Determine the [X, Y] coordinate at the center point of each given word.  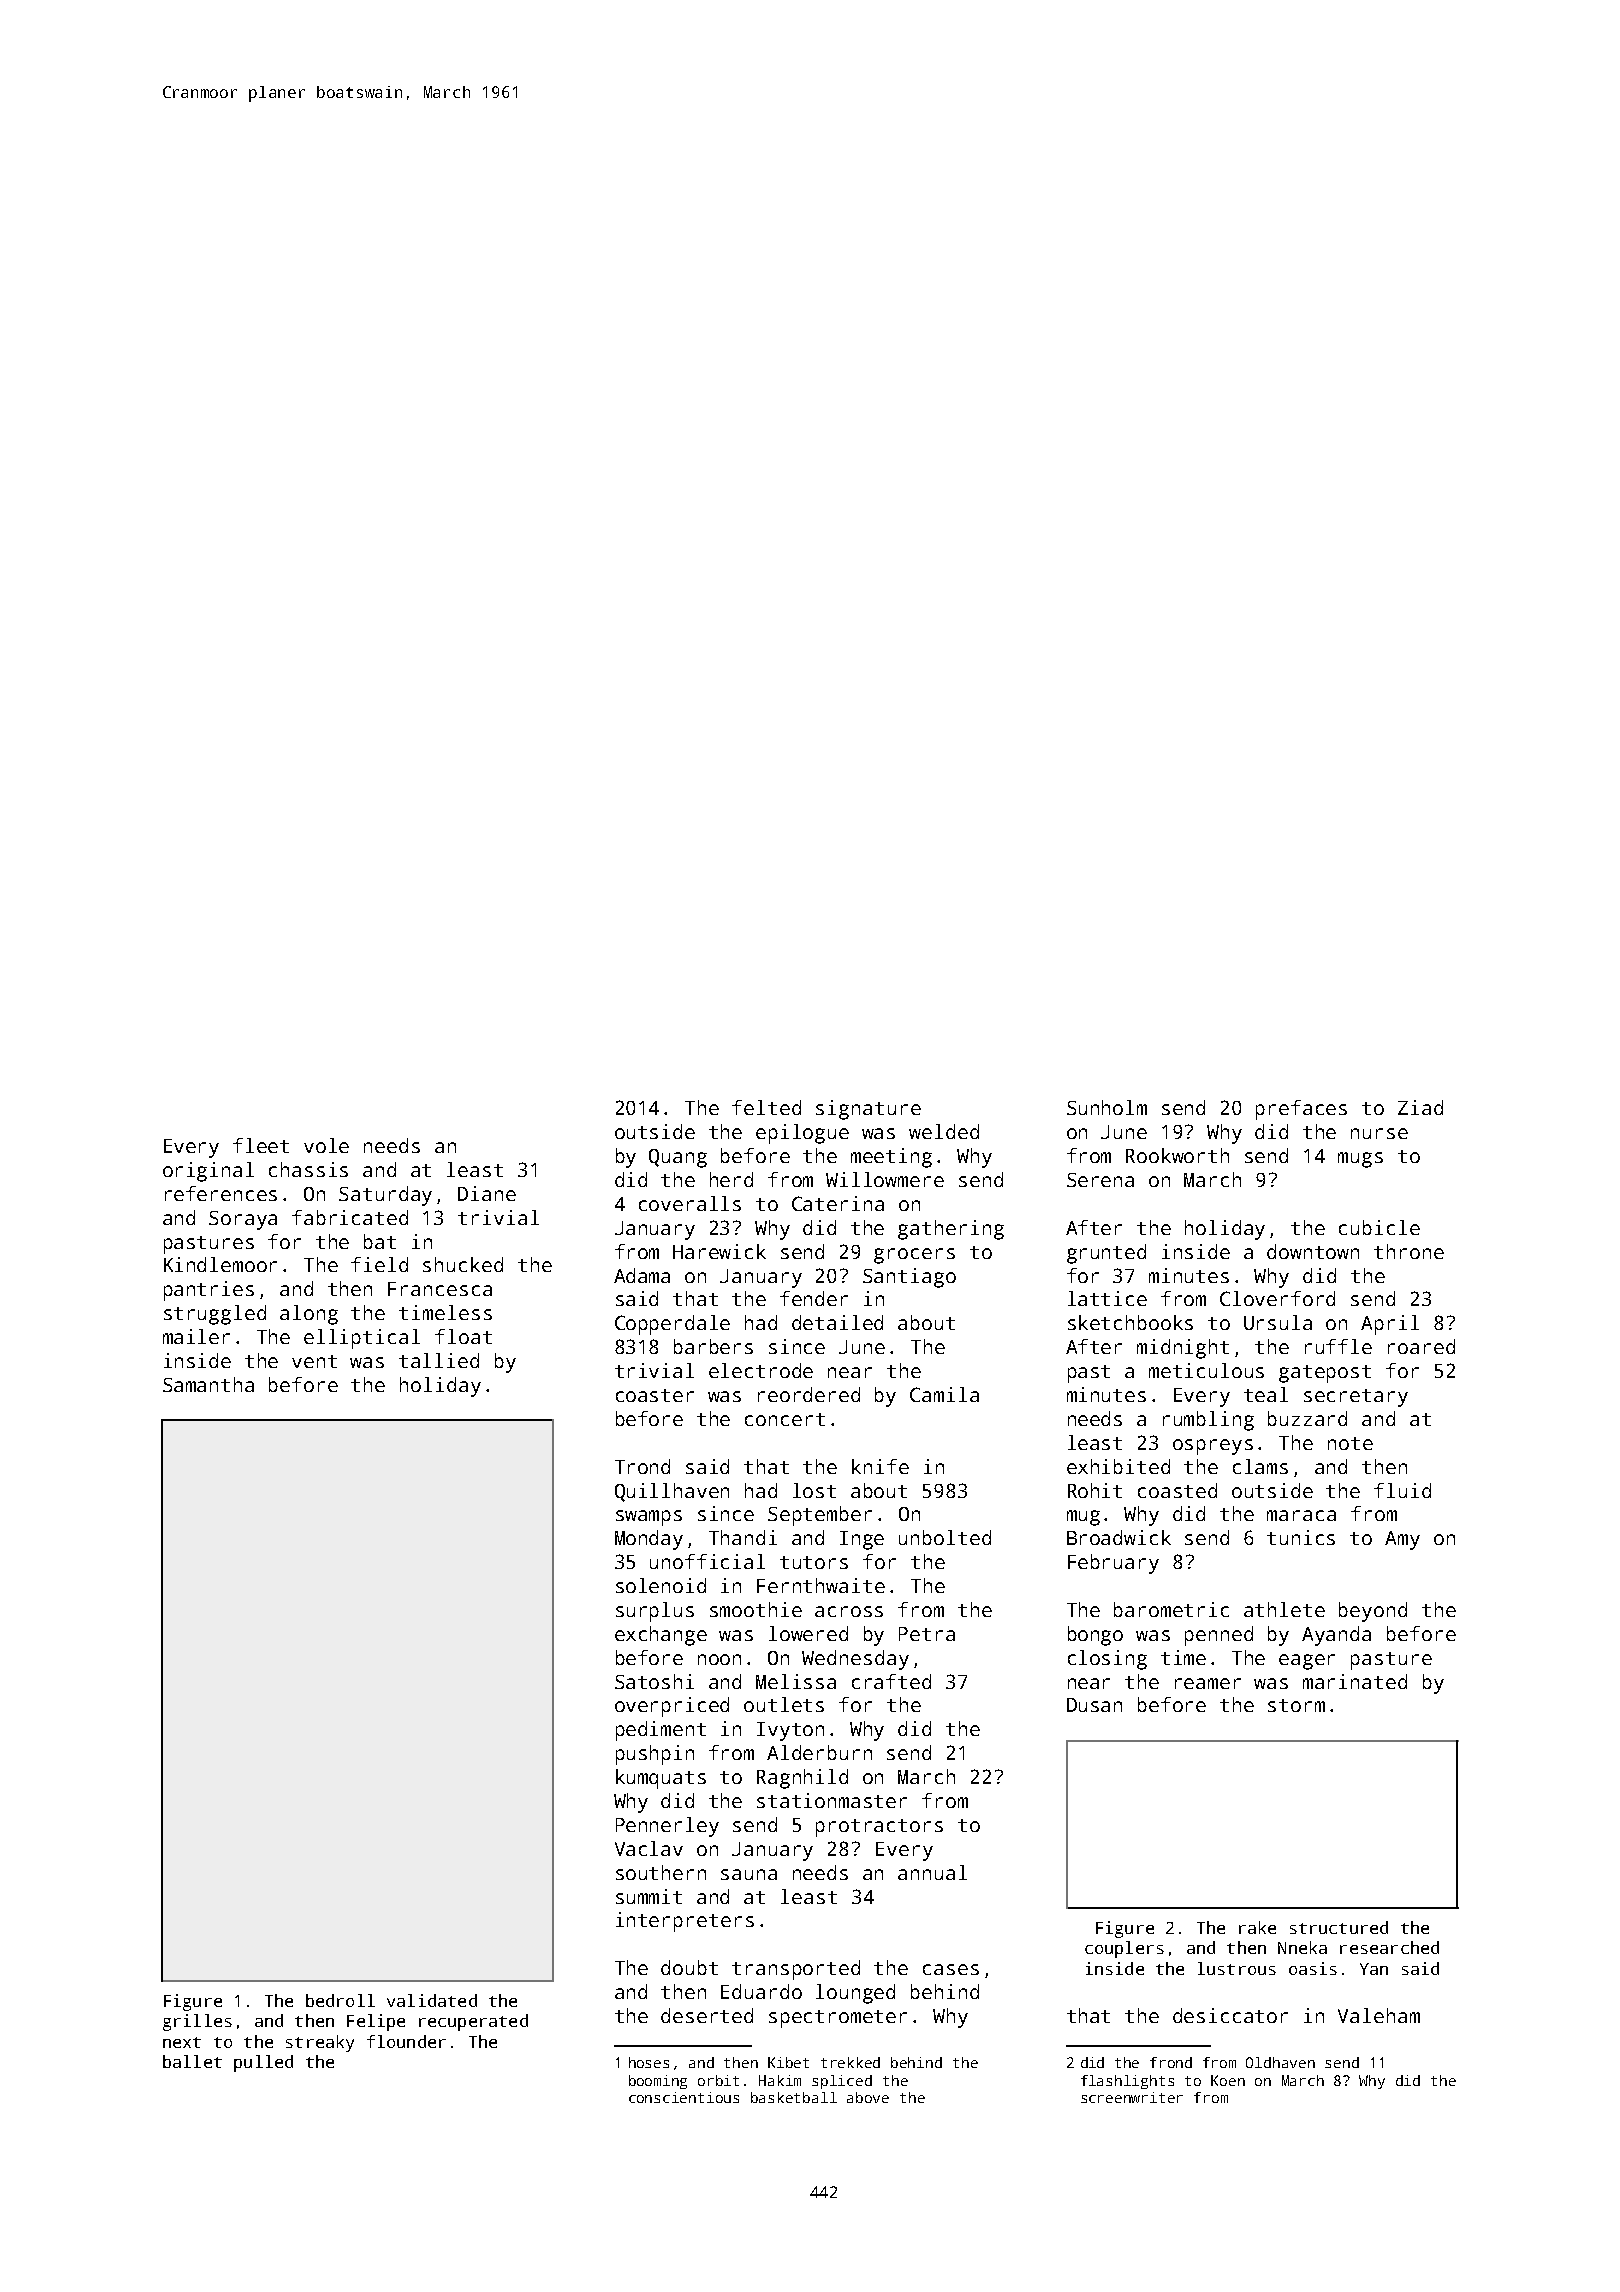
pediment [661, 1731]
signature [868, 1110]
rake [1257, 1927]
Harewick [719, 1251]
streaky [320, 2043]
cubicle [1379, 1227]
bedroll [340, 2000]
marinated [1355, 1681]
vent [314, 1361]
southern [661, 1872]
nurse [1379, 1133]
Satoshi [654, 1681]
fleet [261, 1145]
